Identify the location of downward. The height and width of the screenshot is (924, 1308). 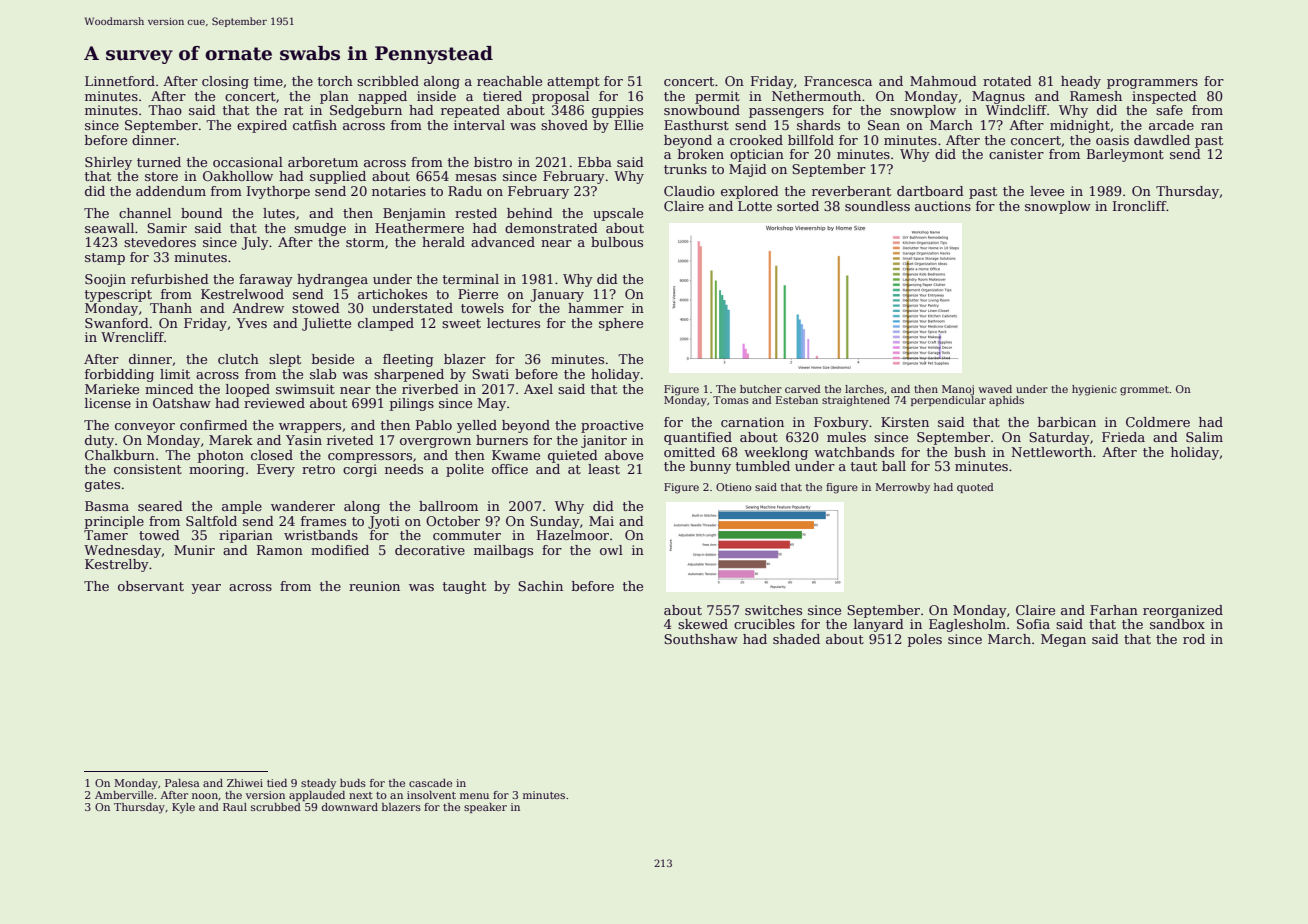
(350, 807).
